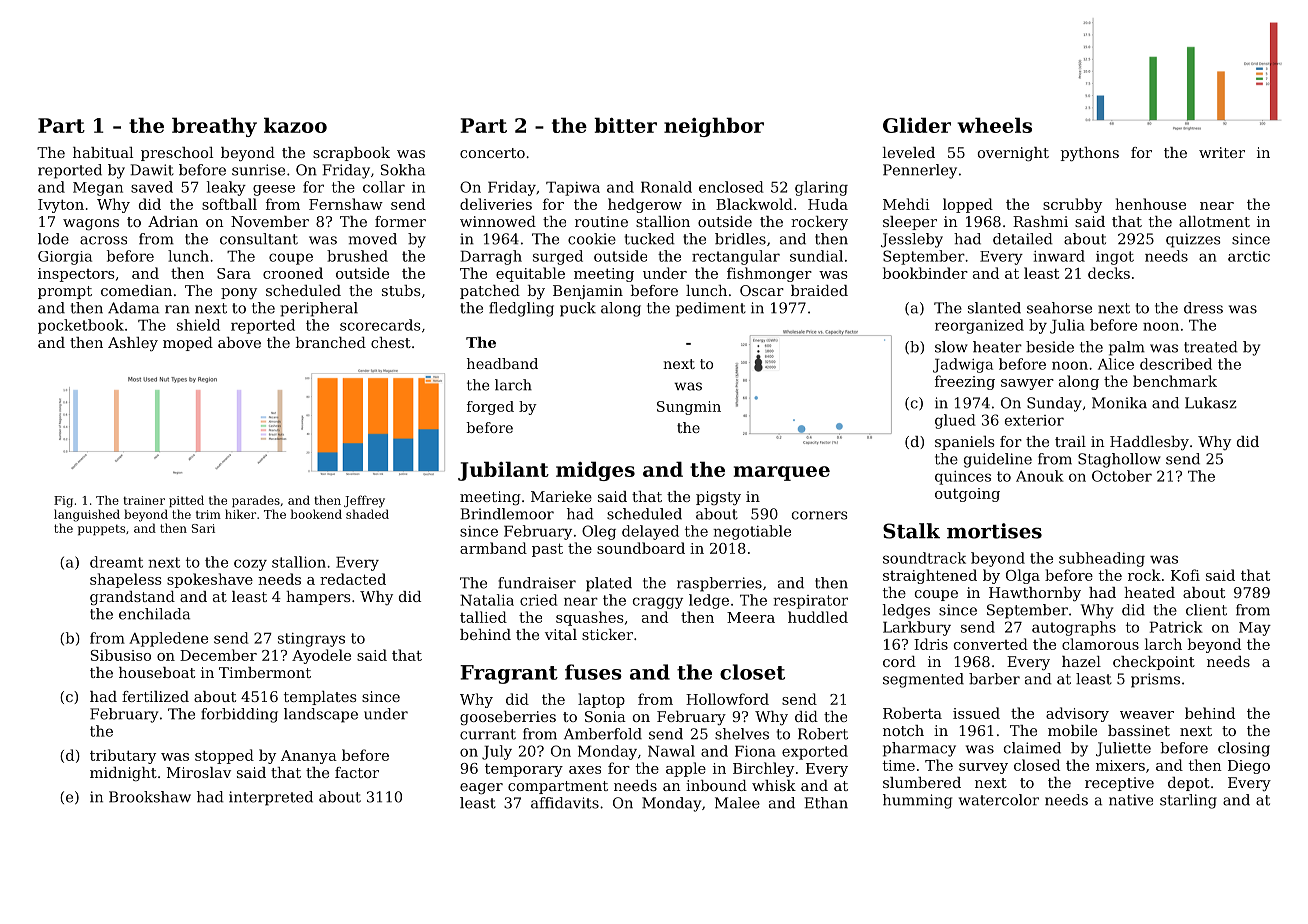 The height and width of the image is (924, 1308). What do you see at coordinates (492, 153) in the image?
I see `concerto` at bounding box center [492, 153].
